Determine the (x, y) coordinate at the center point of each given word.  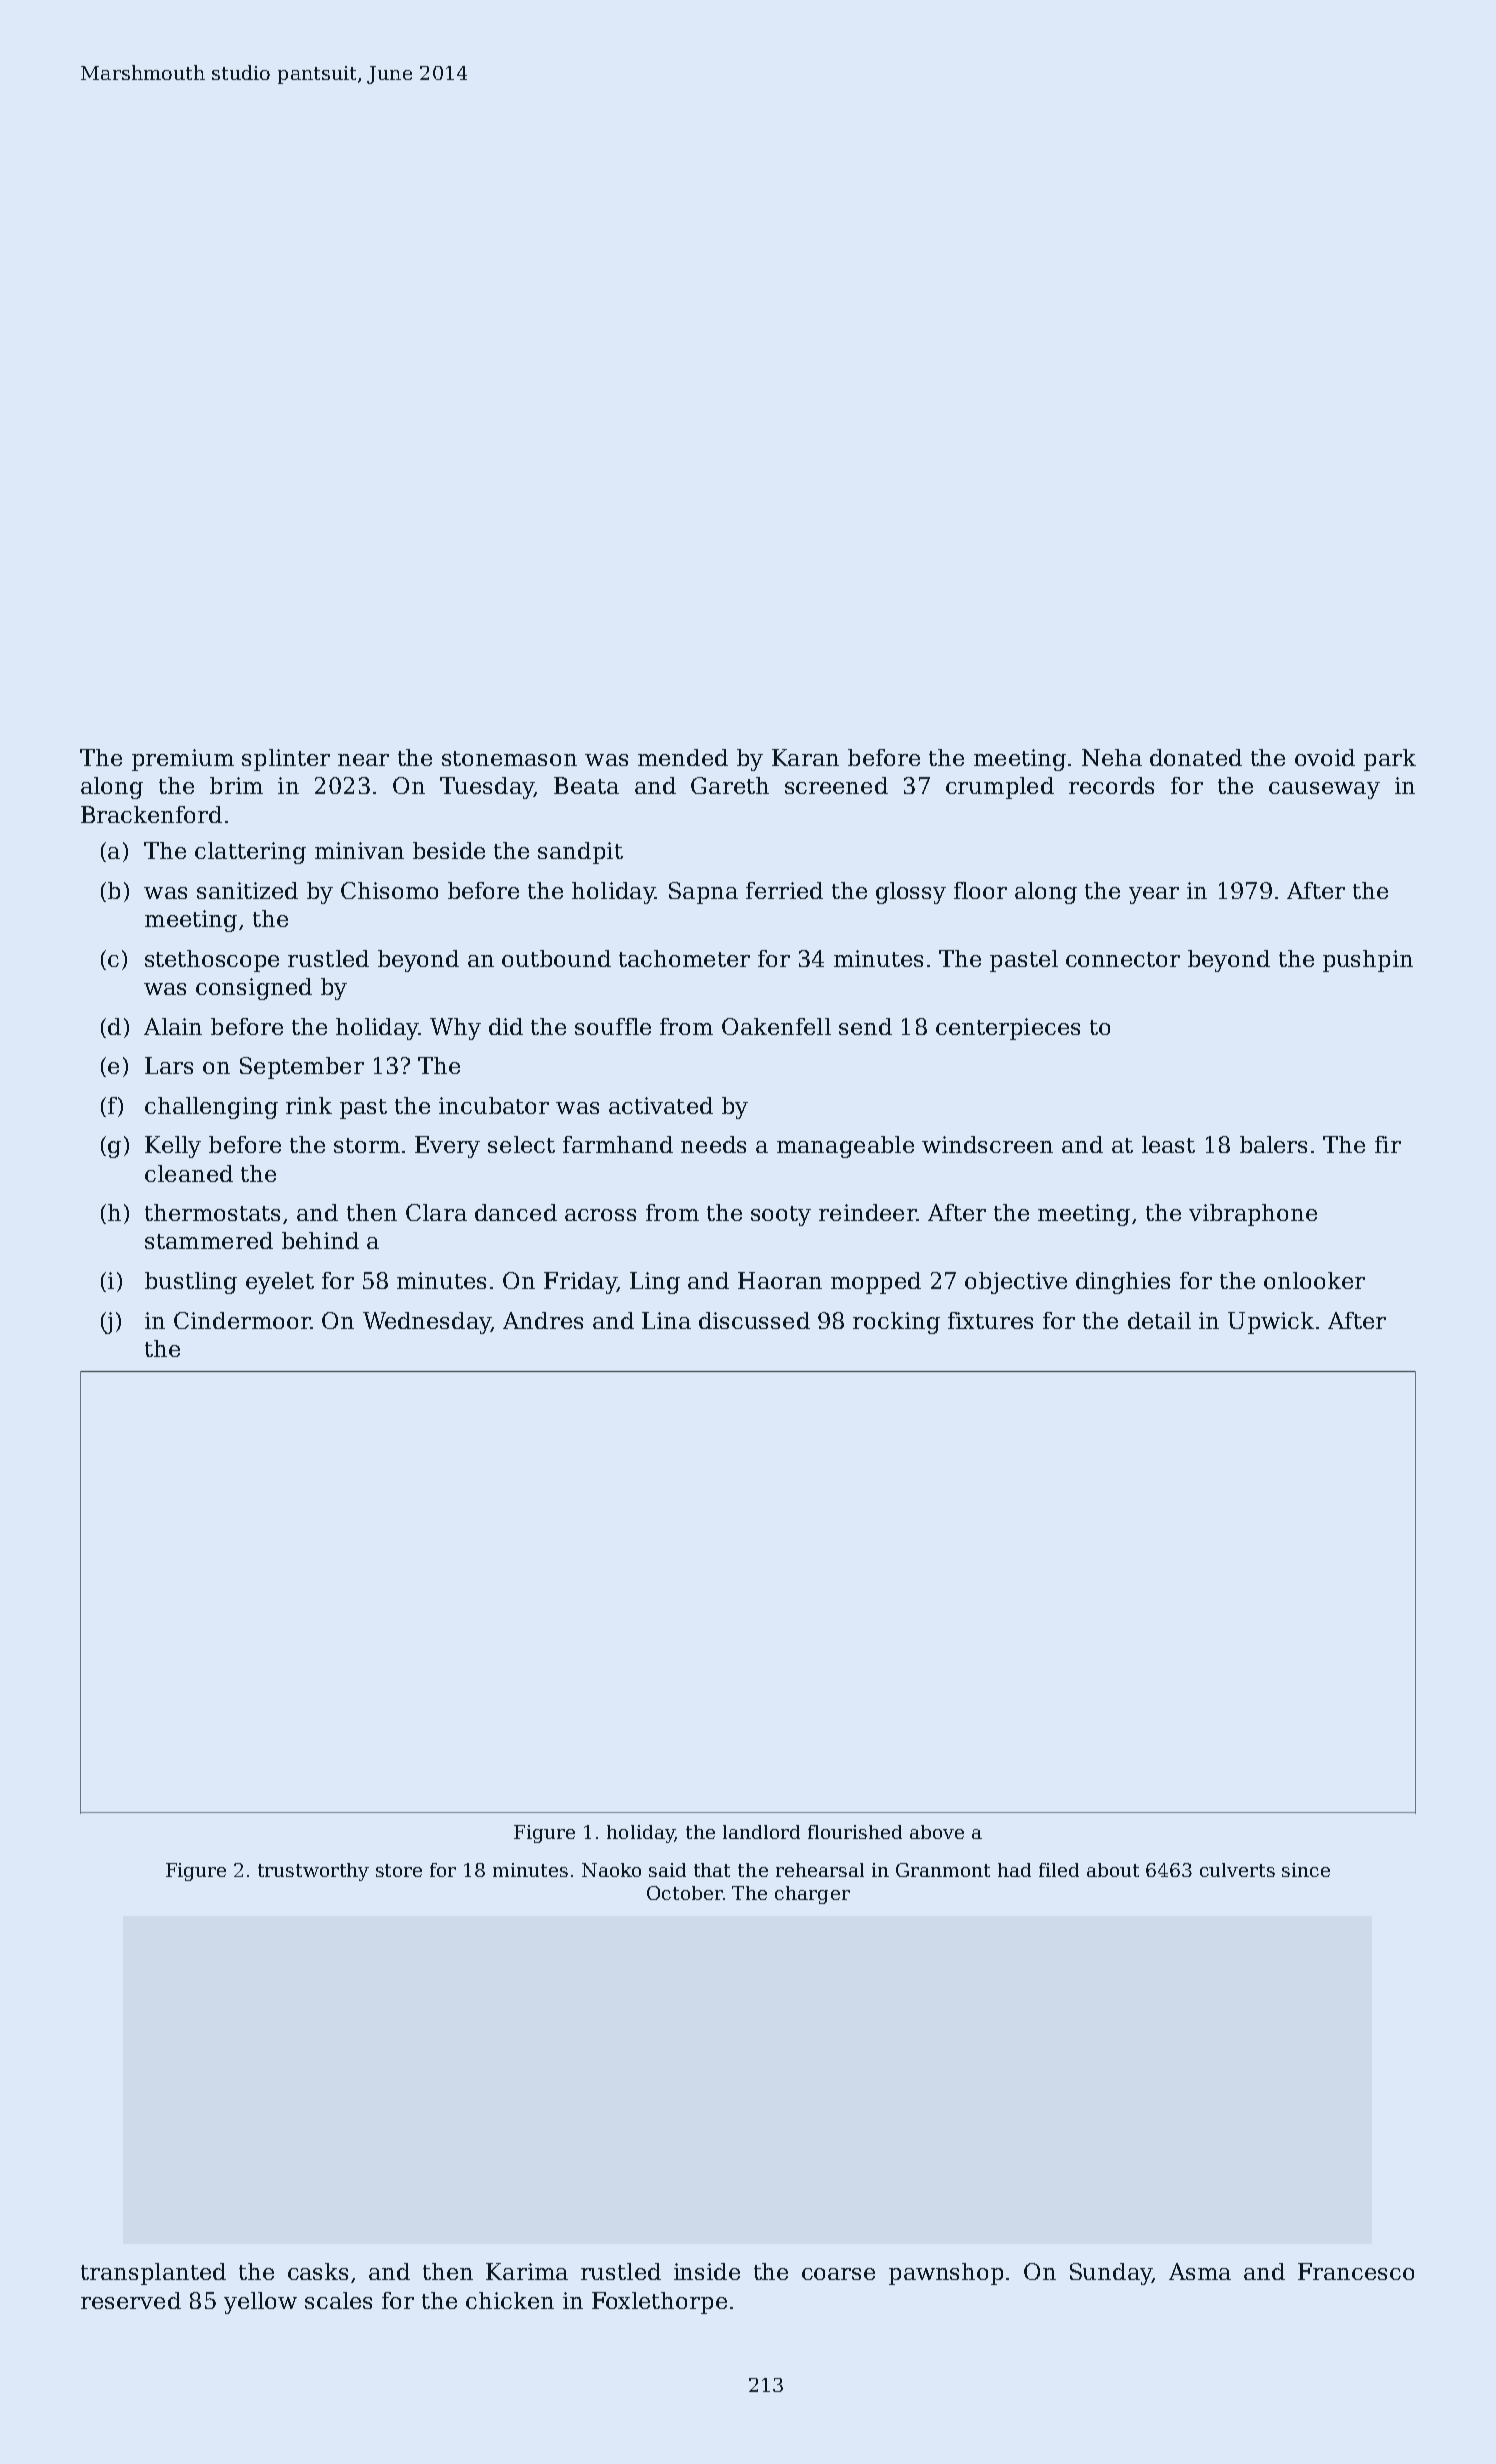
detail (1159, 1320)
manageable (845, 1147)
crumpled (1000, 788)
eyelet (280, 1283)
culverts (1237, 1870)
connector (1123, 959)
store (399, 1870)
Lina (666, 1320)
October (685, 1893)
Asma (1200, 2271)
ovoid (1325, 757)
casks (318, 2271)
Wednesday (427, 1323)
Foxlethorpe (659, 2303)
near (363, 760)
